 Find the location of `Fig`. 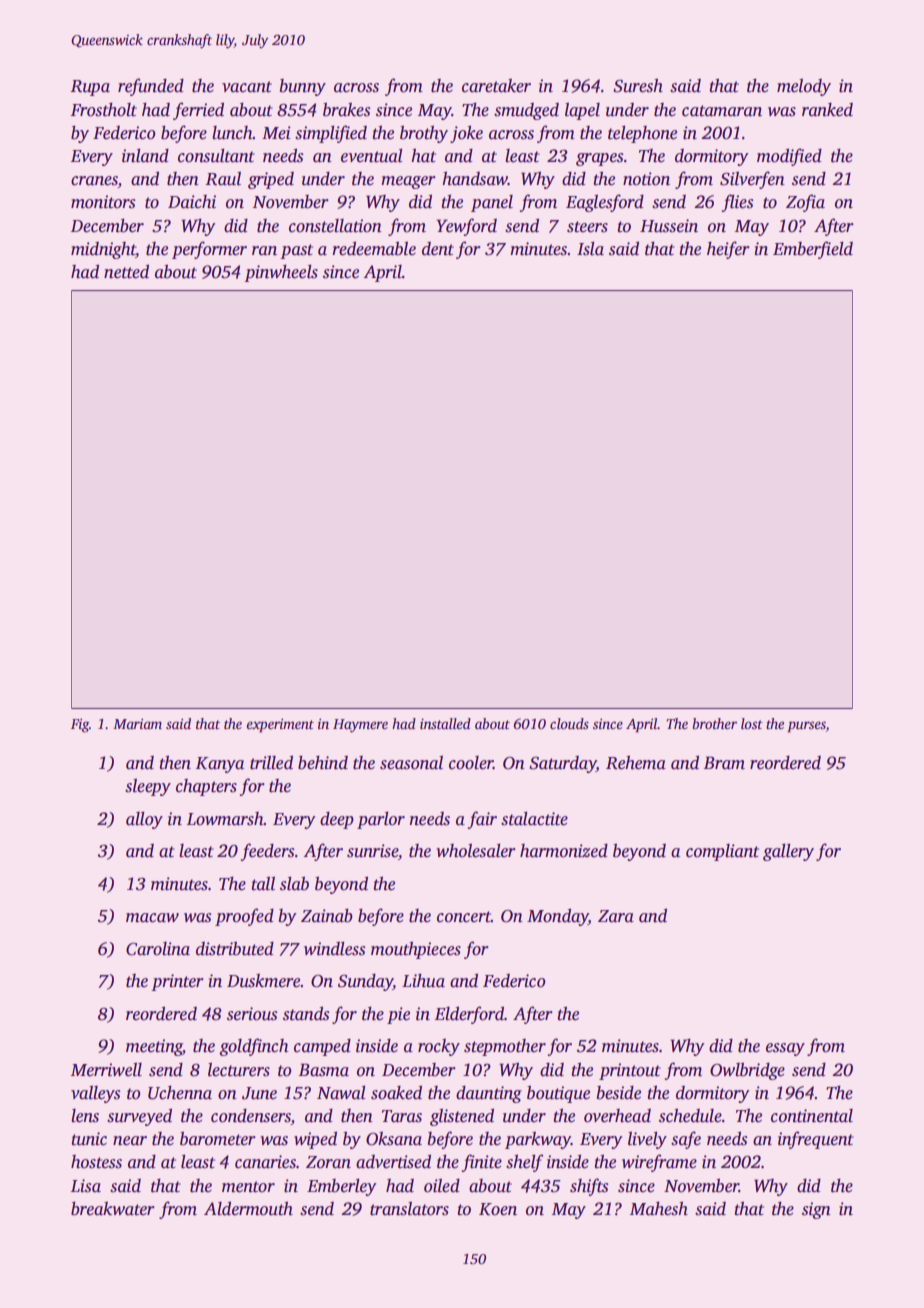

Fig is located at coordinates (80, 726).
